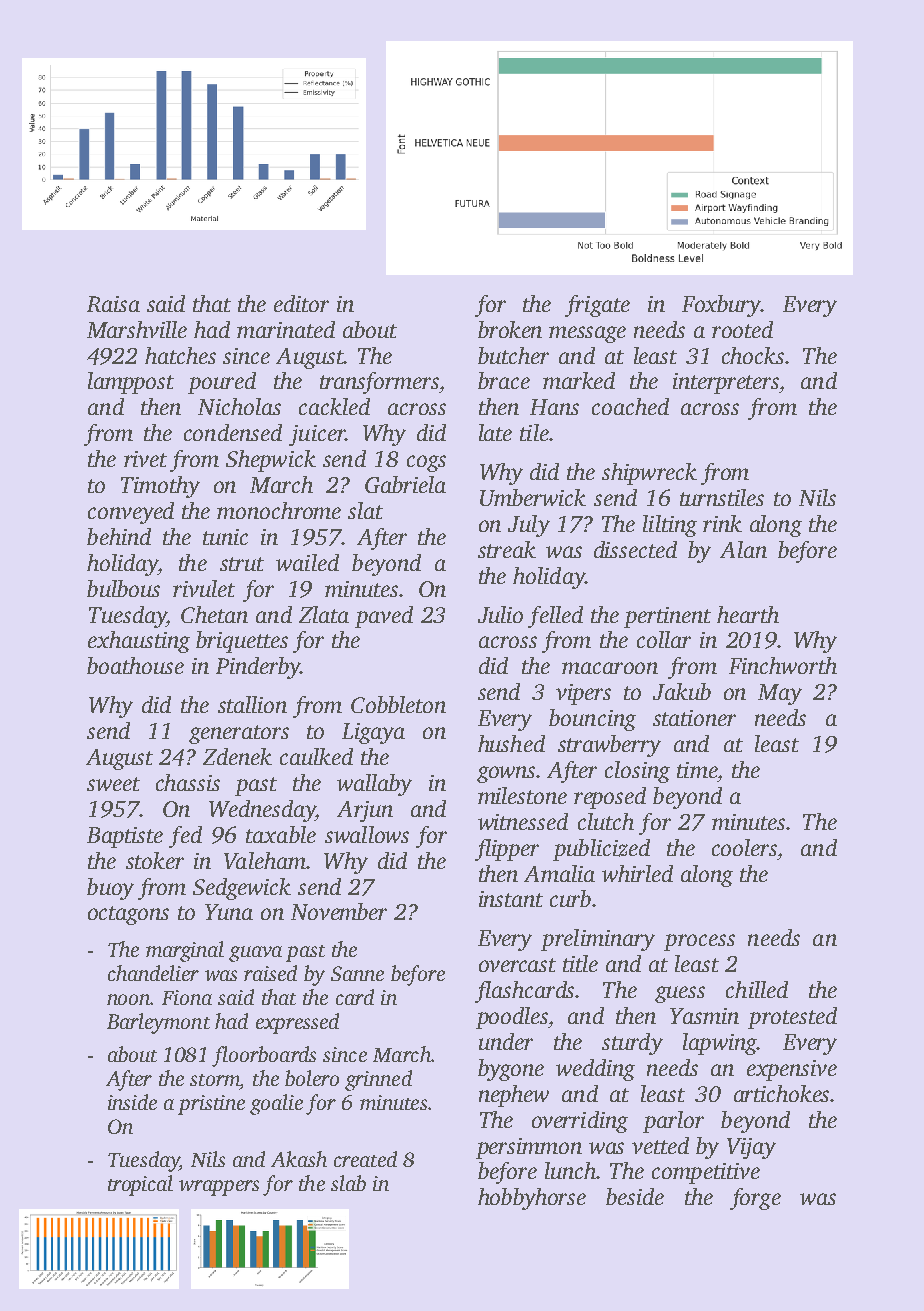  What do you see at coordinates (506, 1041) in the page?
I see `under` at bounding box center [506, 1041].
